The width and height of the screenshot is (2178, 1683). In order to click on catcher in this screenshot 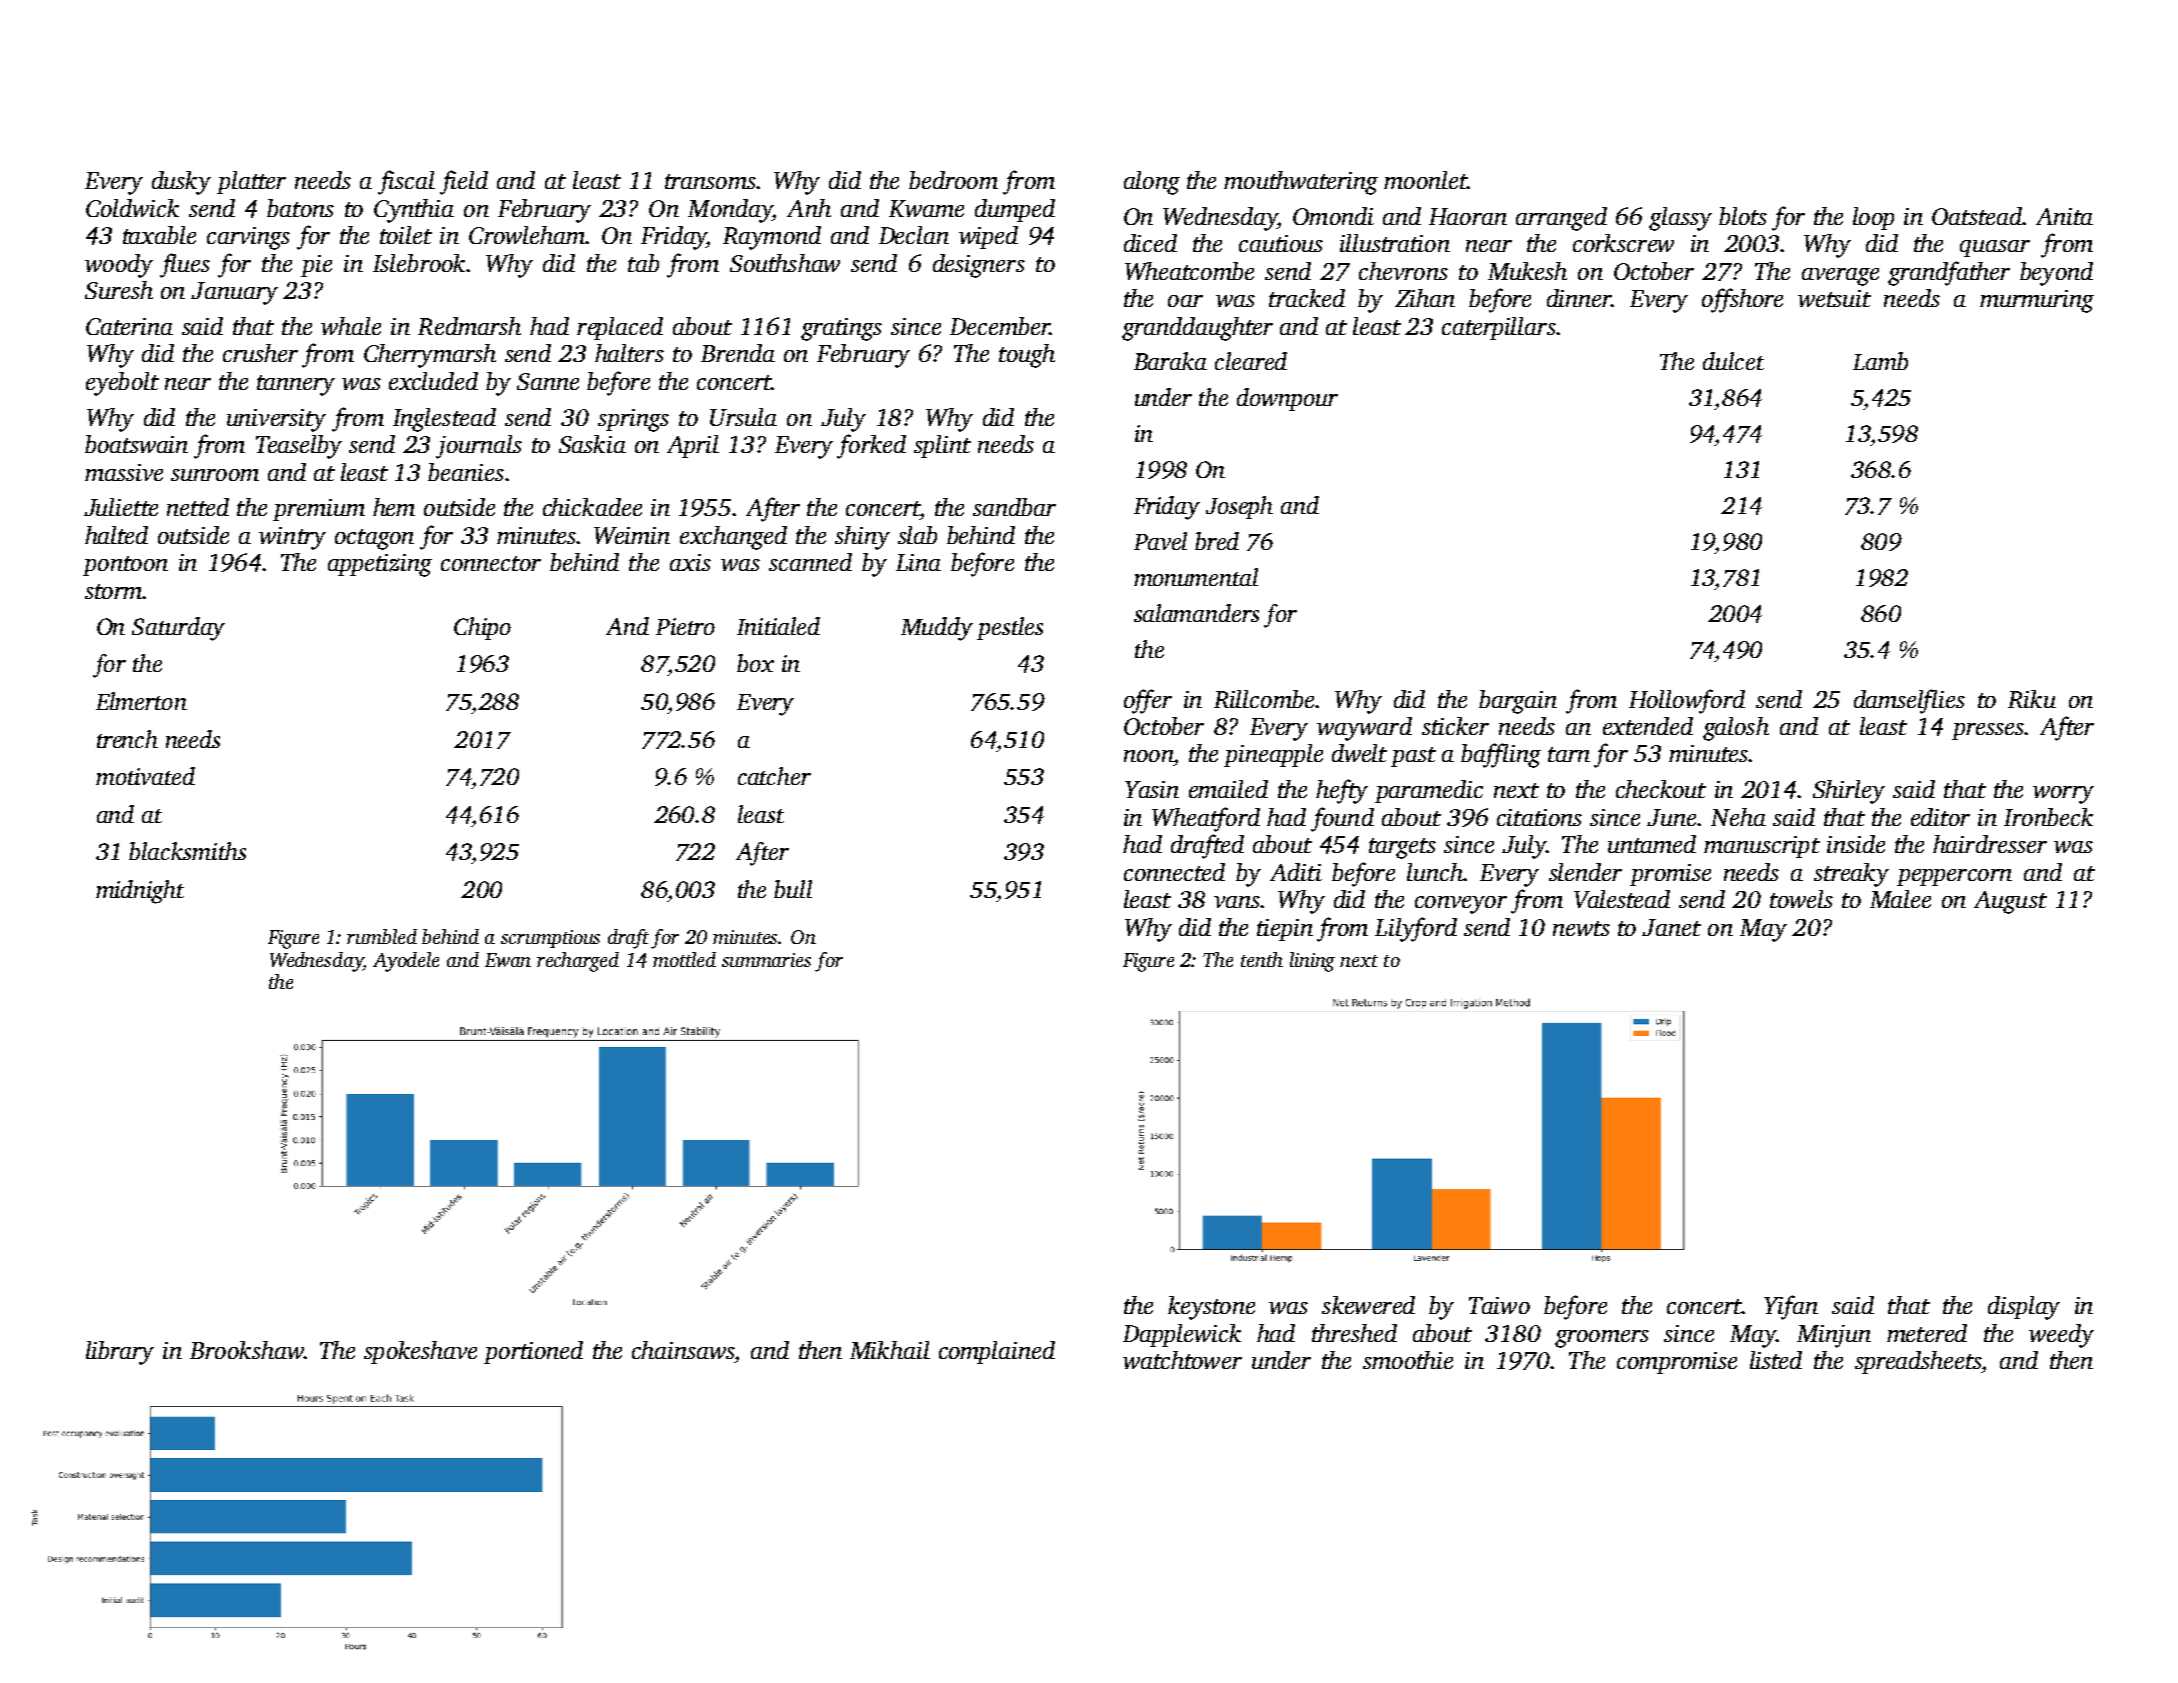, I will do `click(774, 776)`.
